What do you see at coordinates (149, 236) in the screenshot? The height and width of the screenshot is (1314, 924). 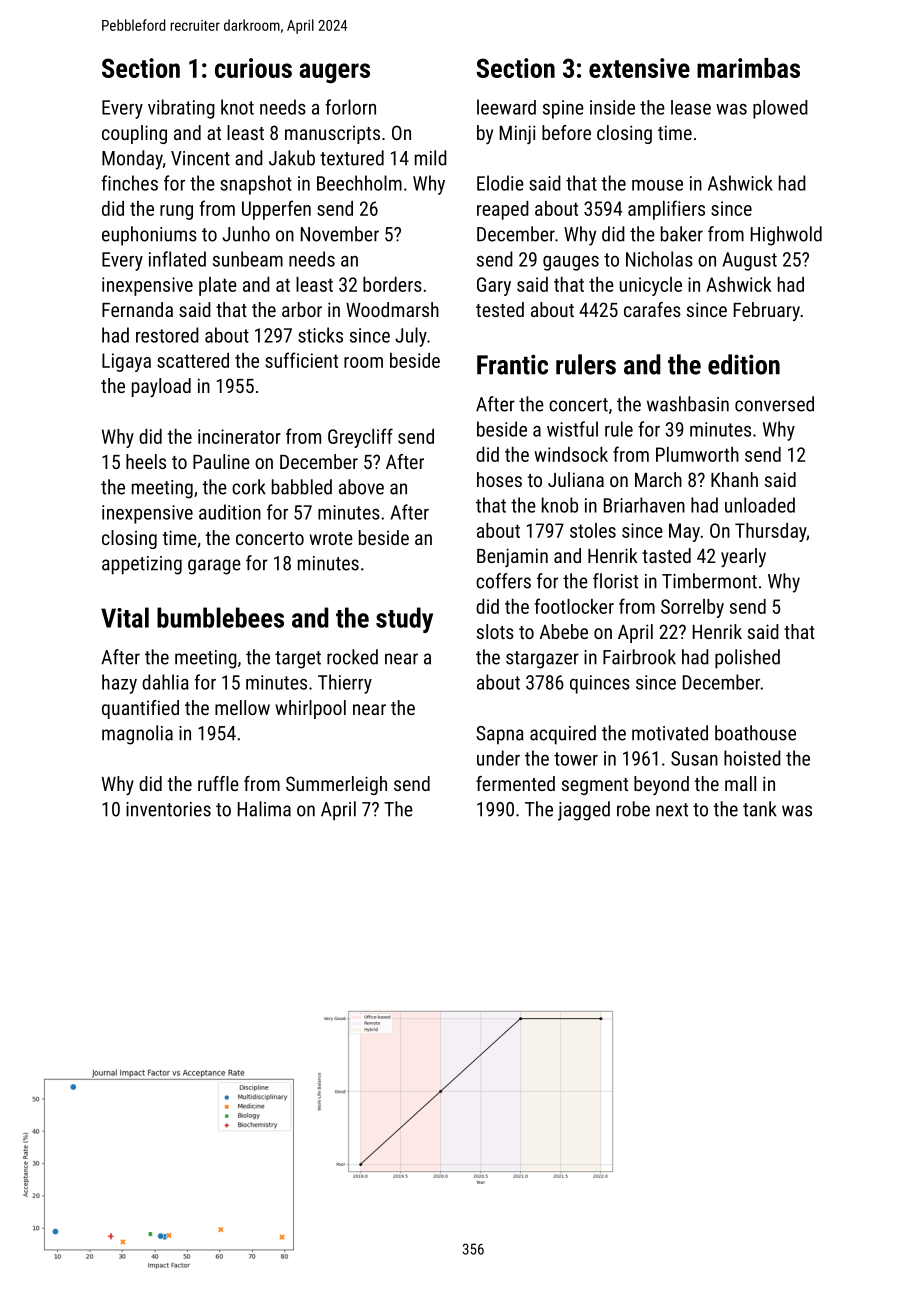 I see `euphoniums` at bounding box center [149, 236].
